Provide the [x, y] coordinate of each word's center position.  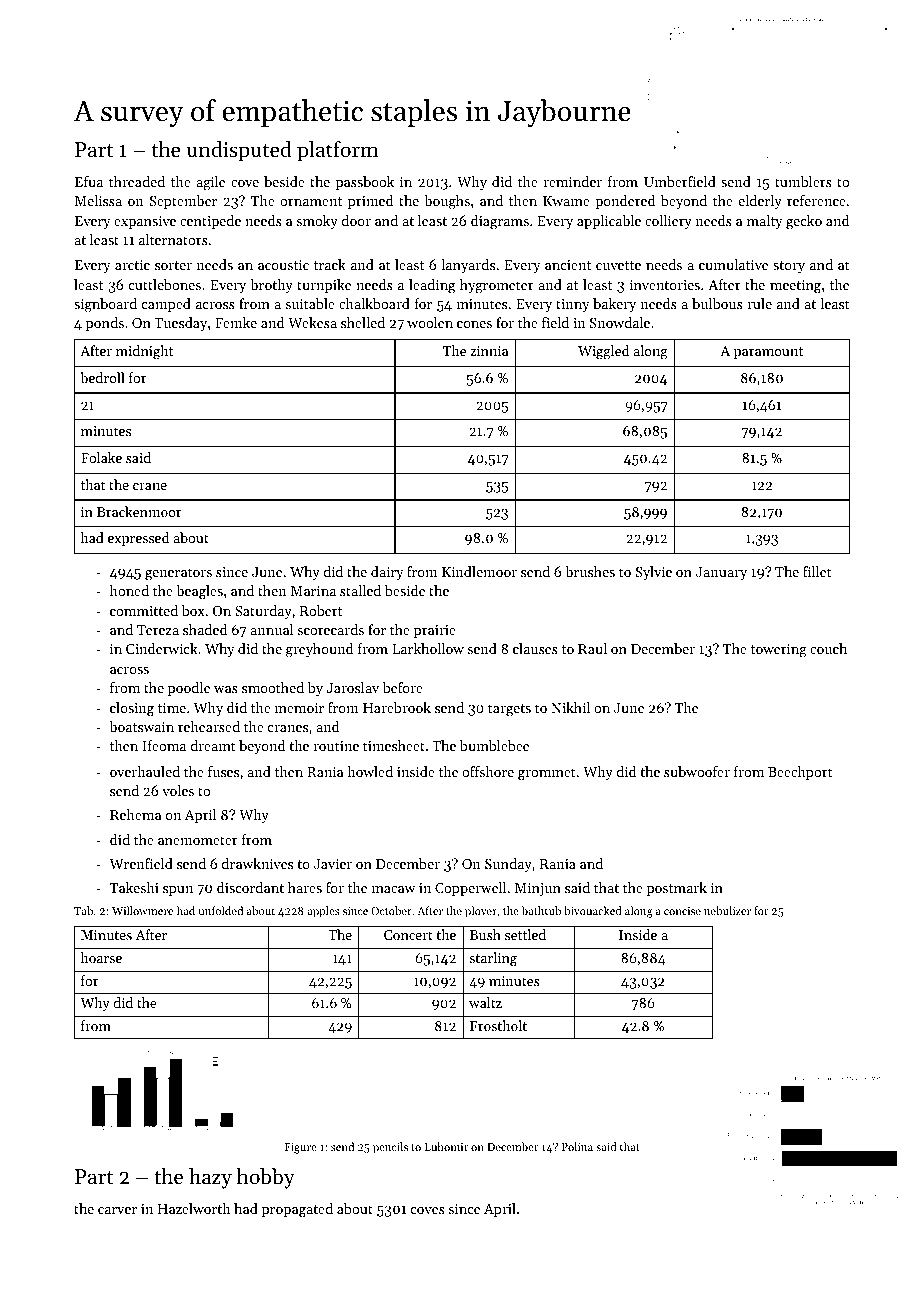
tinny [573, 305]
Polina [577, 1146]
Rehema [135, 814]
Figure [300, 1148]
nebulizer [727, 910]
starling [493, 959]
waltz [485, 1002]
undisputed [239, 151]
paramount [768, 353]
